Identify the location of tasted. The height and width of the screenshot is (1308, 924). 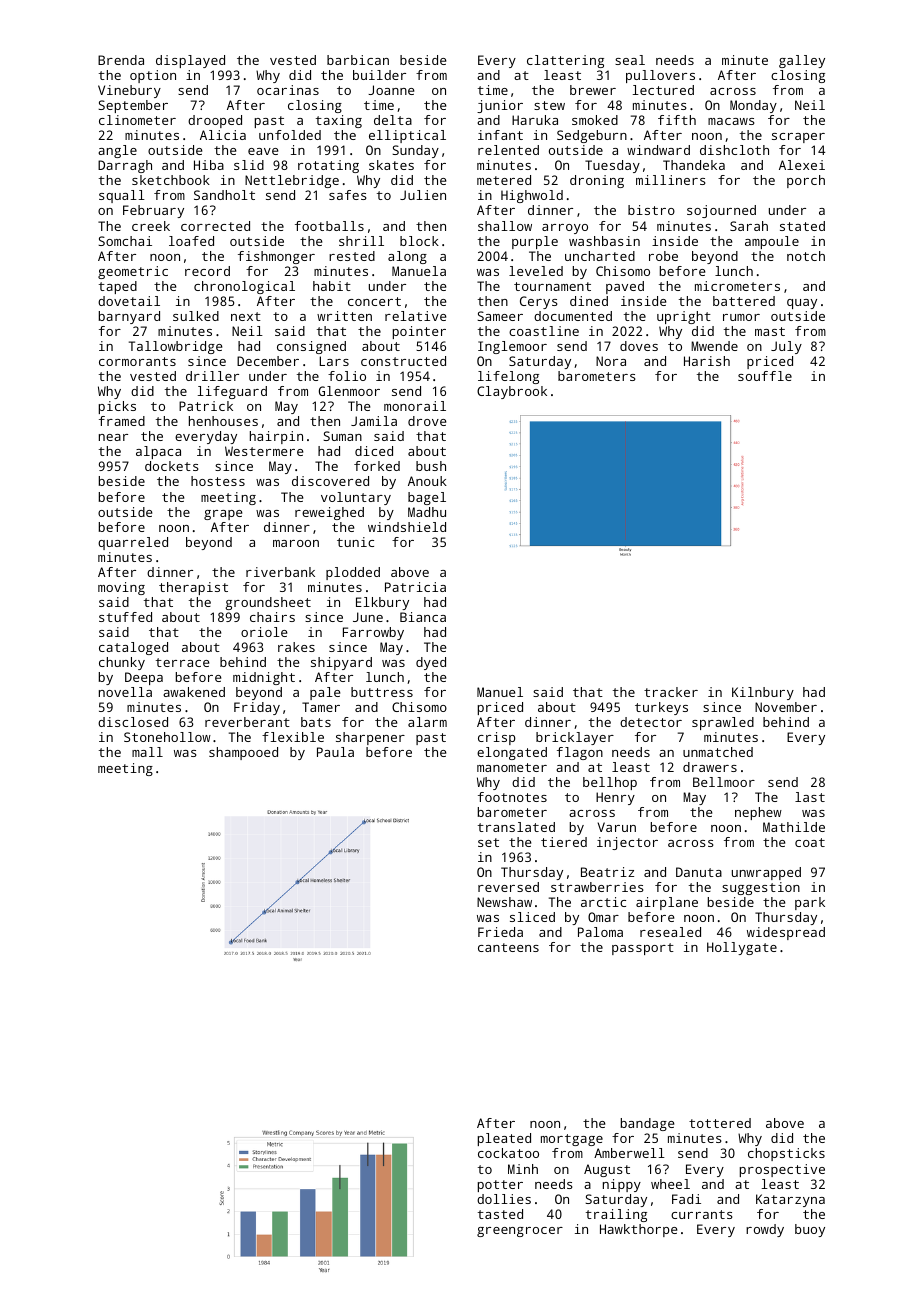
(500, 1214).
